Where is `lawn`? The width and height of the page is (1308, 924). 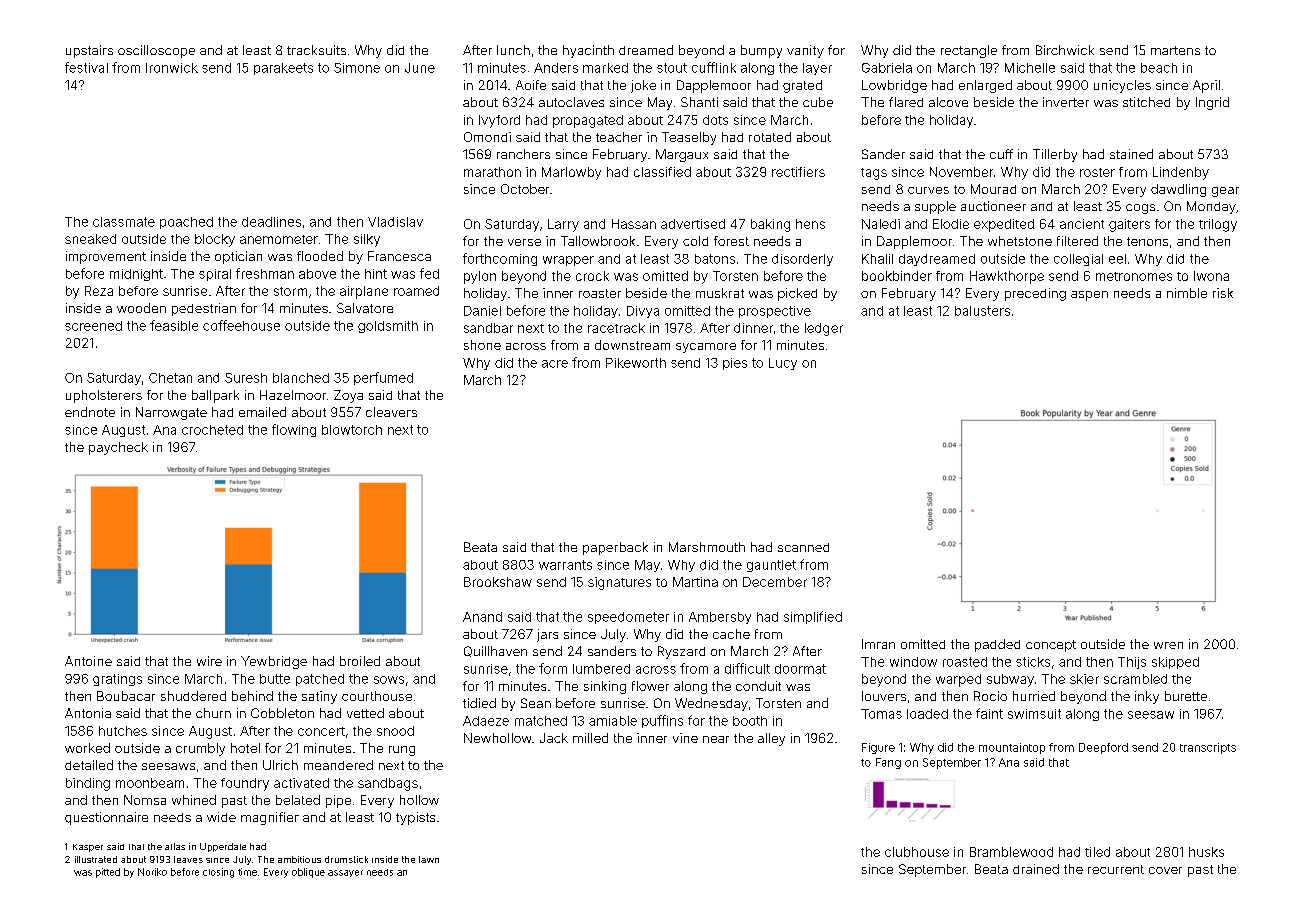
lawn is located at coordinates (429, 859).
